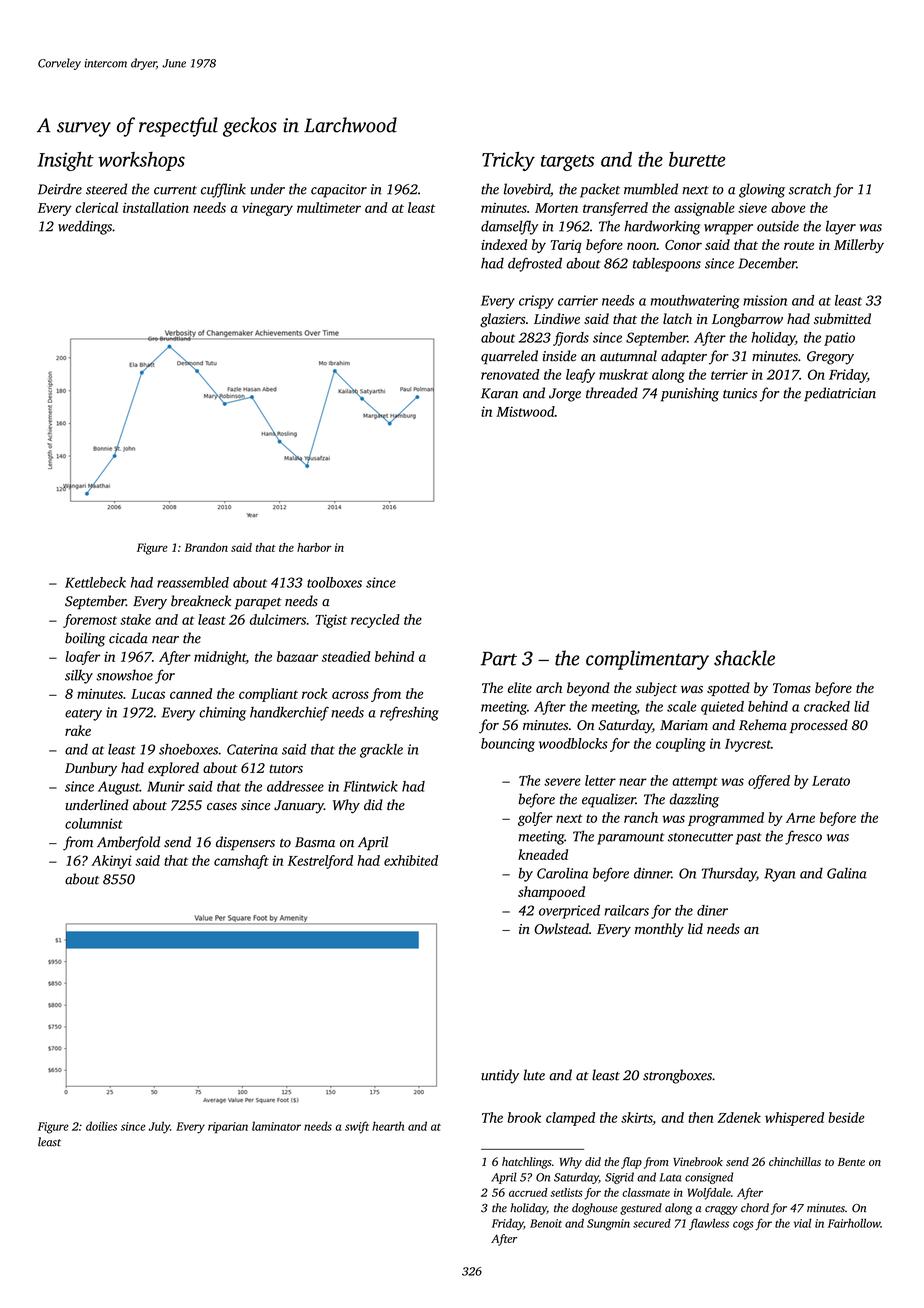 The height and width of the screenshot is (1308, 924). What do you see at coordinates (65, 161) in the screenshot?
I see `Insight` at bounding box center [65, 161].
